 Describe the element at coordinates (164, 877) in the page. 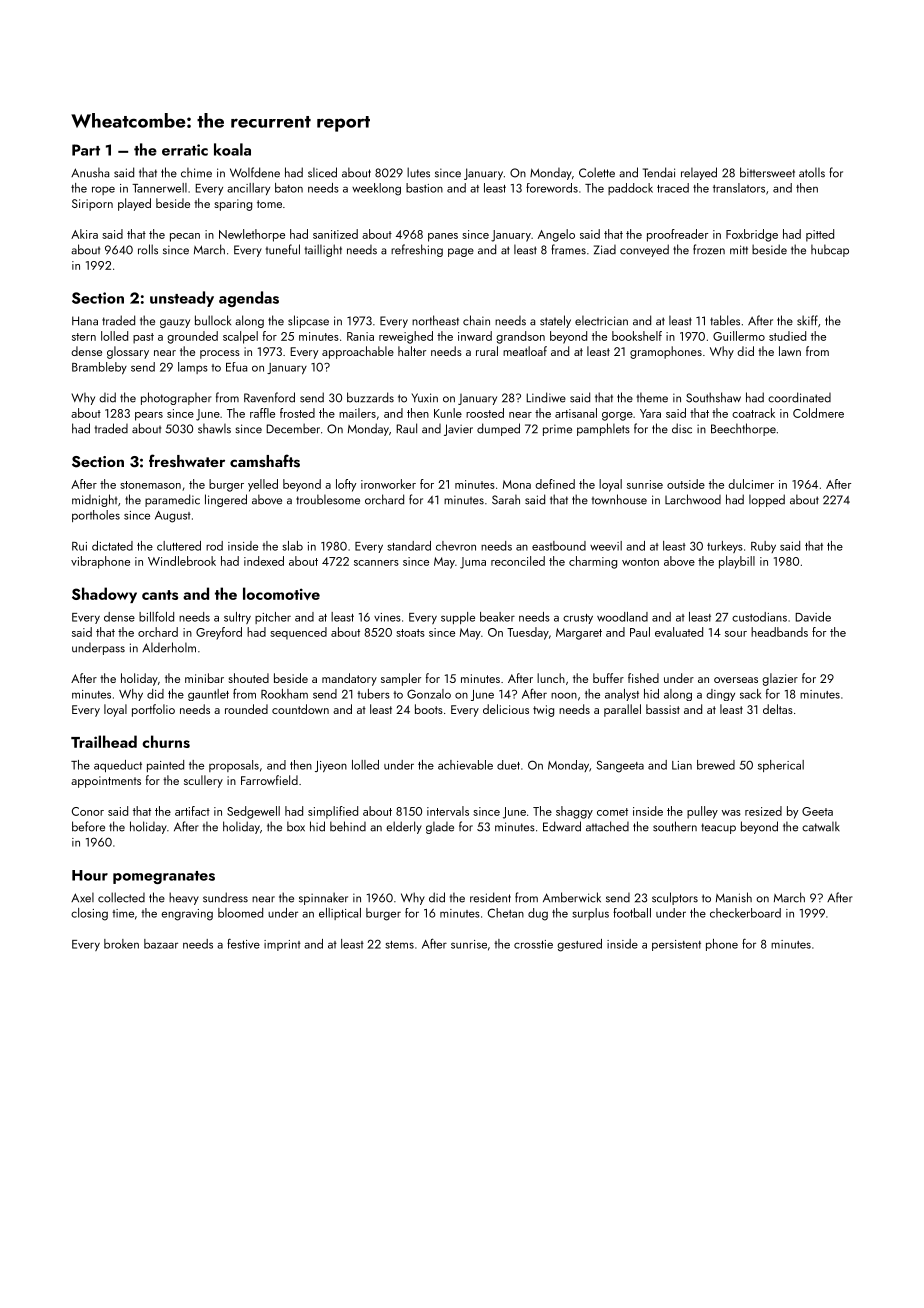

I see `pomegranates` at that location.
